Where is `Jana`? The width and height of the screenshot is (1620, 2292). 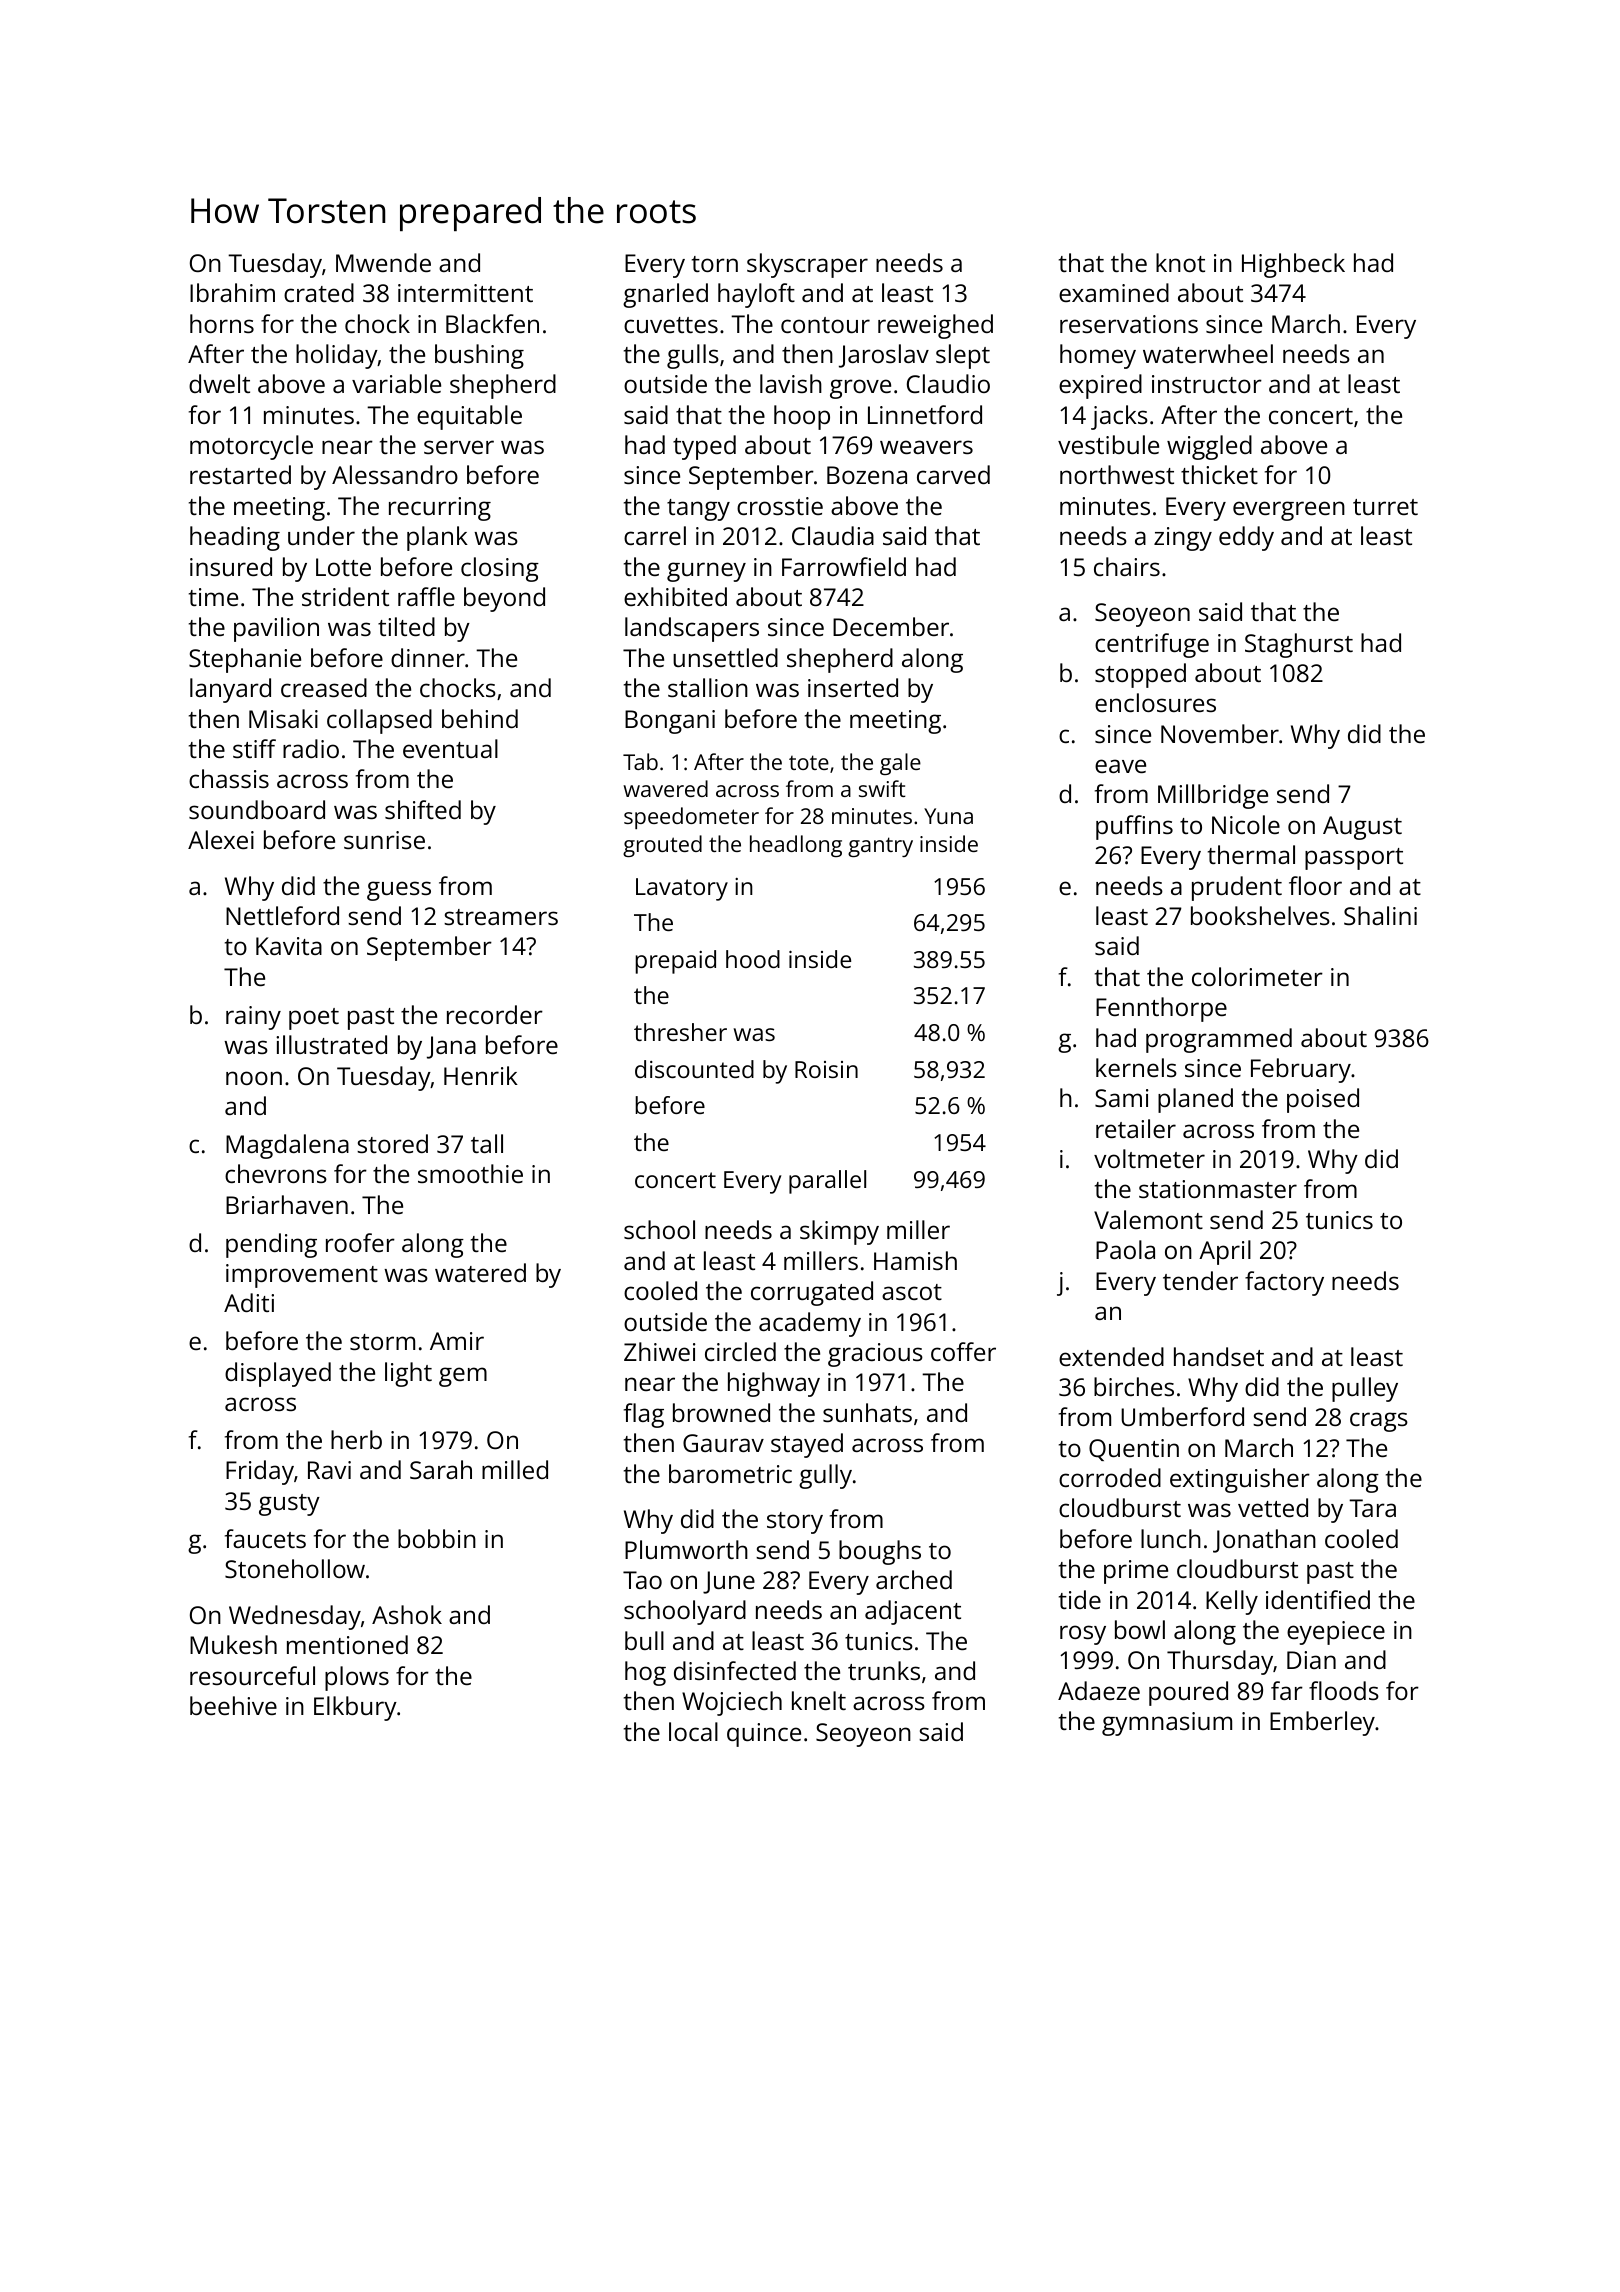 Jana is located at coordinates (451, 1047).
